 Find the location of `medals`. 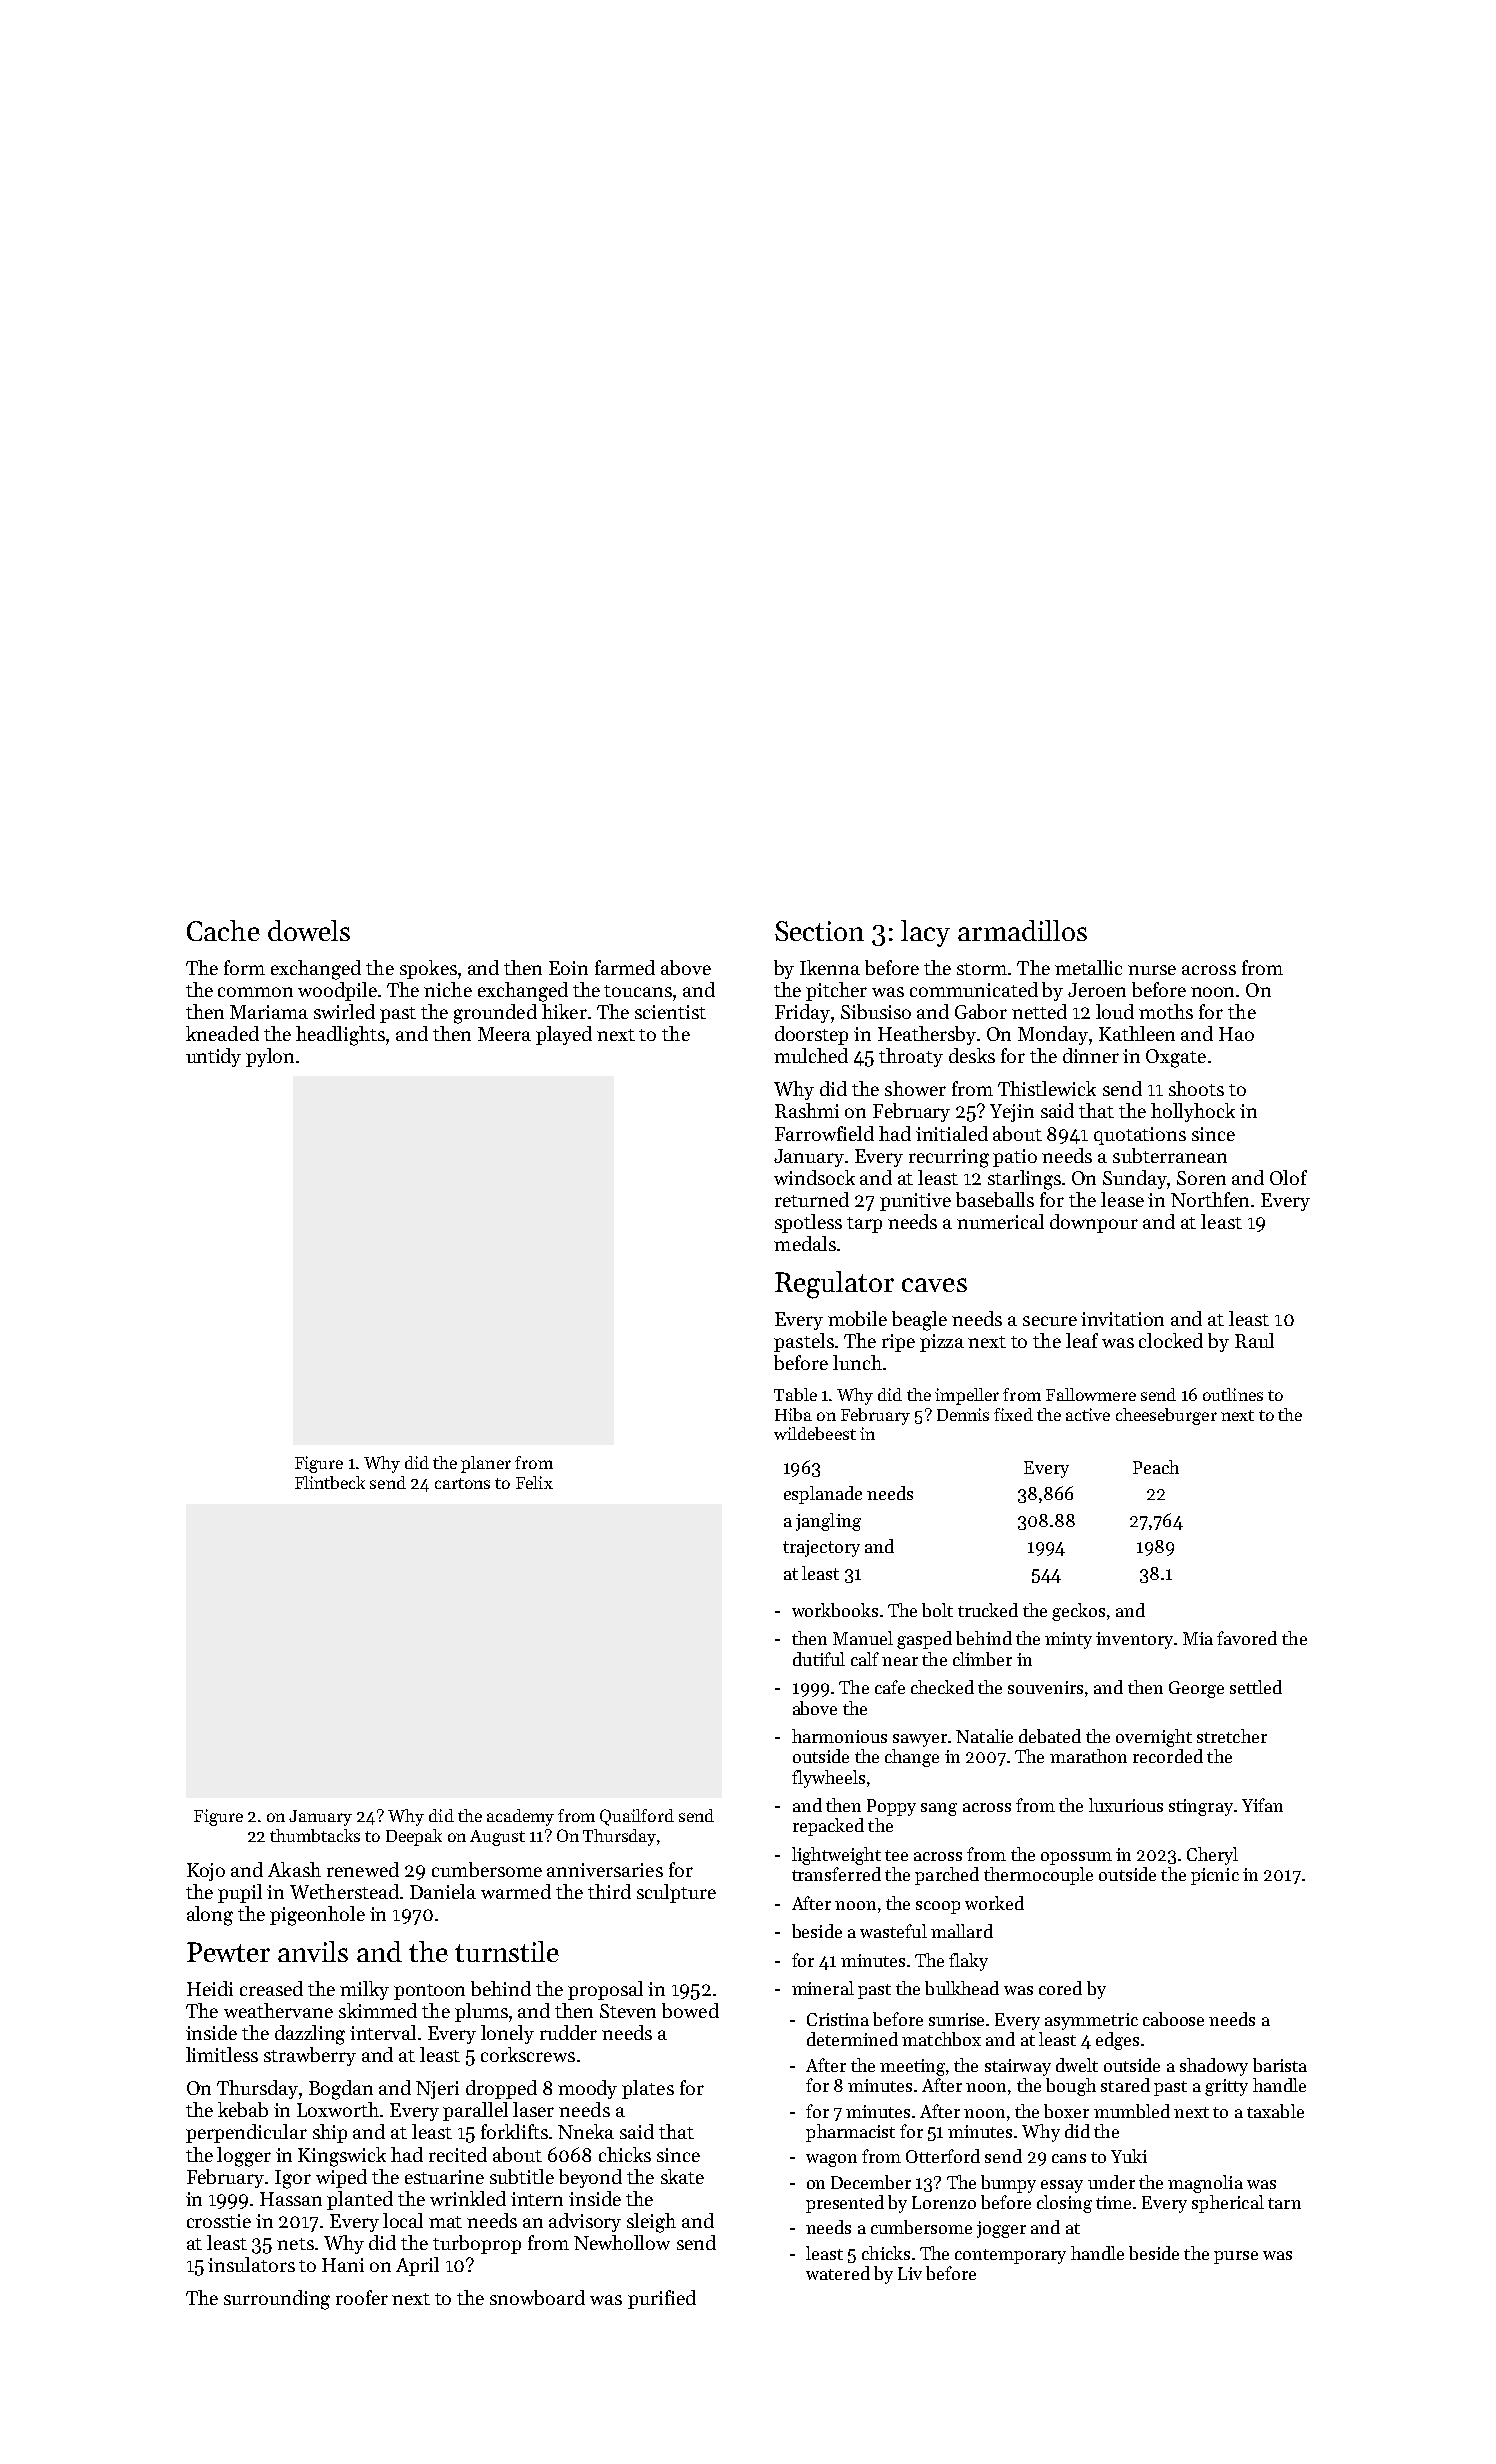

medals is located at coordinates (805, 1243).
